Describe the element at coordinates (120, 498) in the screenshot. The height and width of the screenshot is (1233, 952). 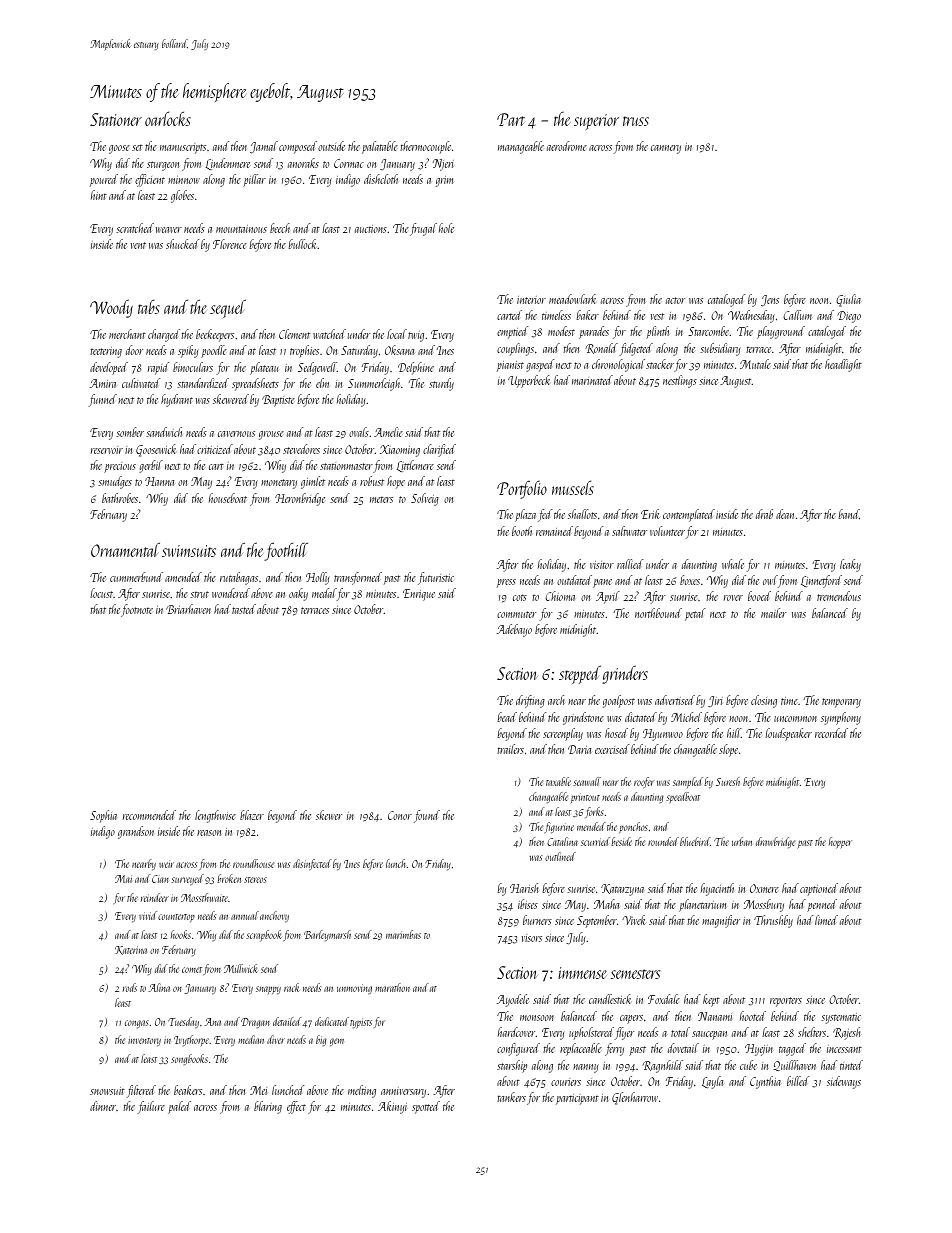
I see `bathrobes` at that location.
